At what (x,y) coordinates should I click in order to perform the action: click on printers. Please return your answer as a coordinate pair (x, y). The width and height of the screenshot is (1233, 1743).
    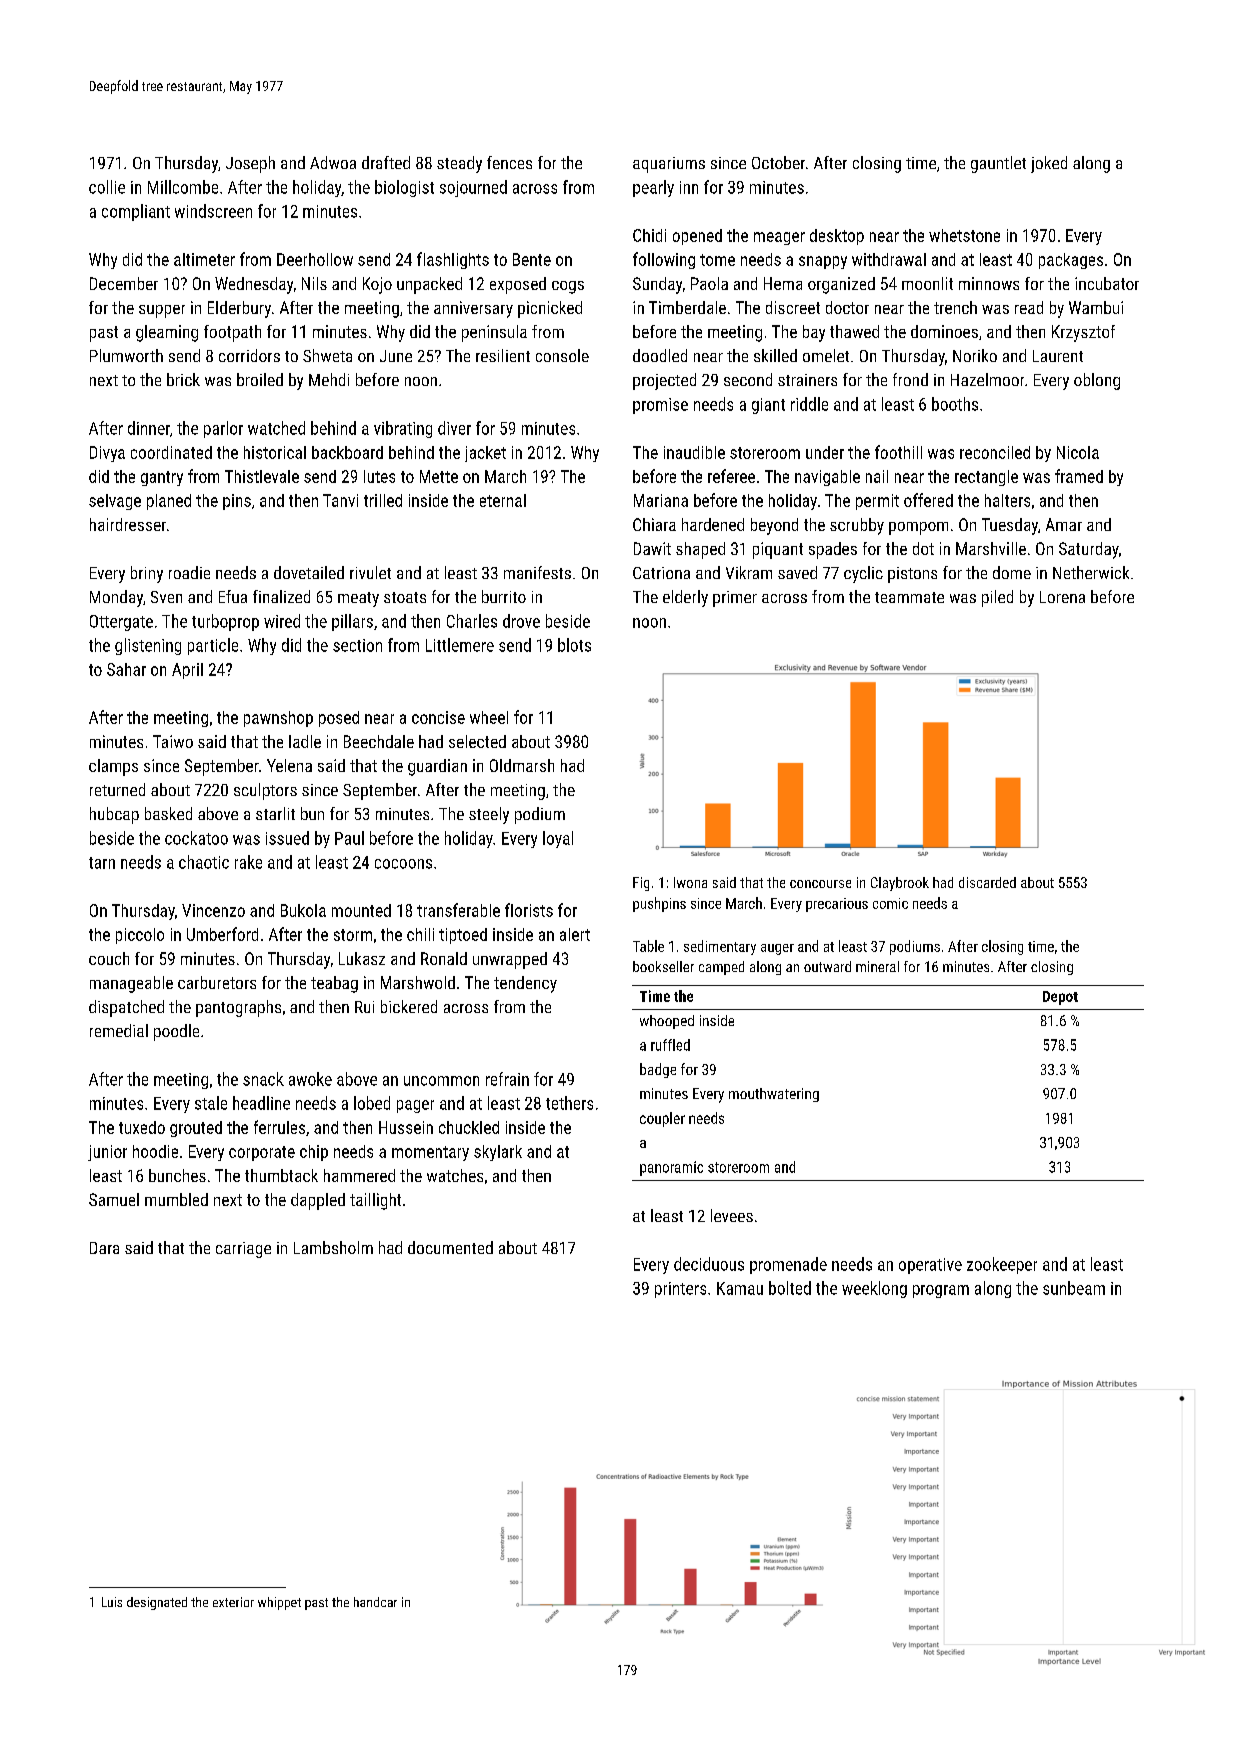
    Looking at the image, I should click on (680, 1290).
